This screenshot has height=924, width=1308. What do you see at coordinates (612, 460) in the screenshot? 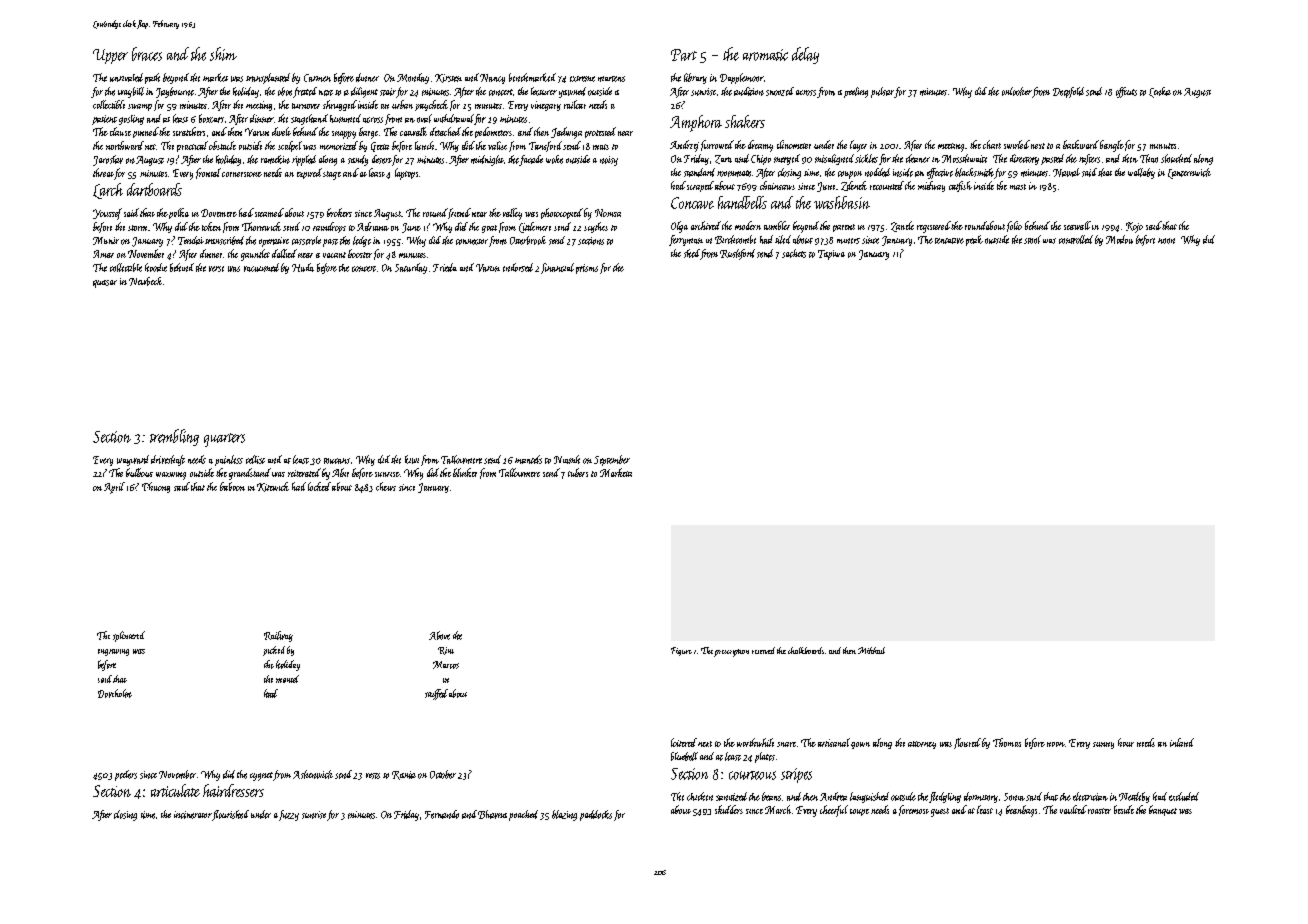
I see `September` at bounding box center [612, 460].
